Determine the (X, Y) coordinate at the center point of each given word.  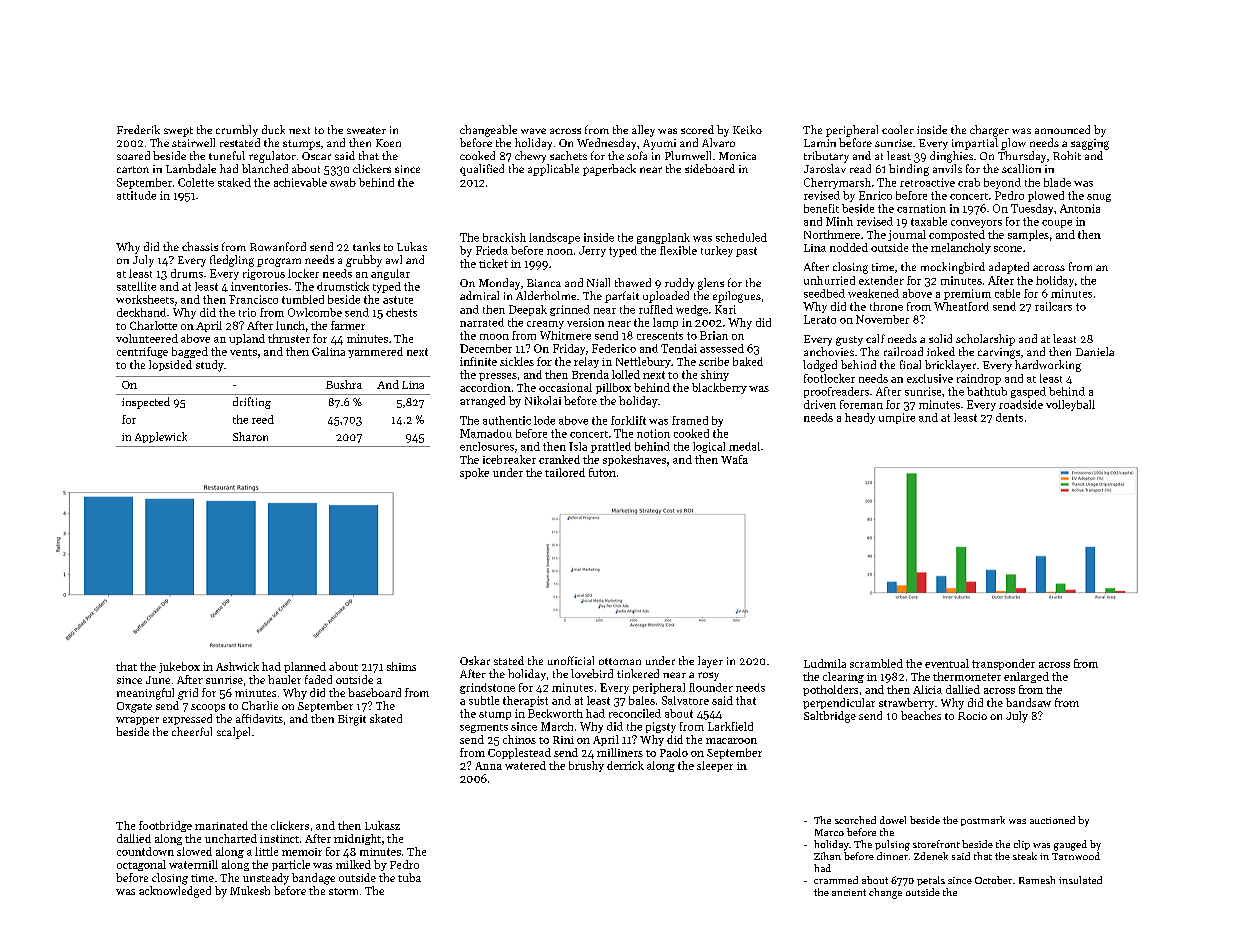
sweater (366, 130)
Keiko (747, 129)
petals (931, 881)
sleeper (715, 766)
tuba (409, 877)
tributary (826, 157)
